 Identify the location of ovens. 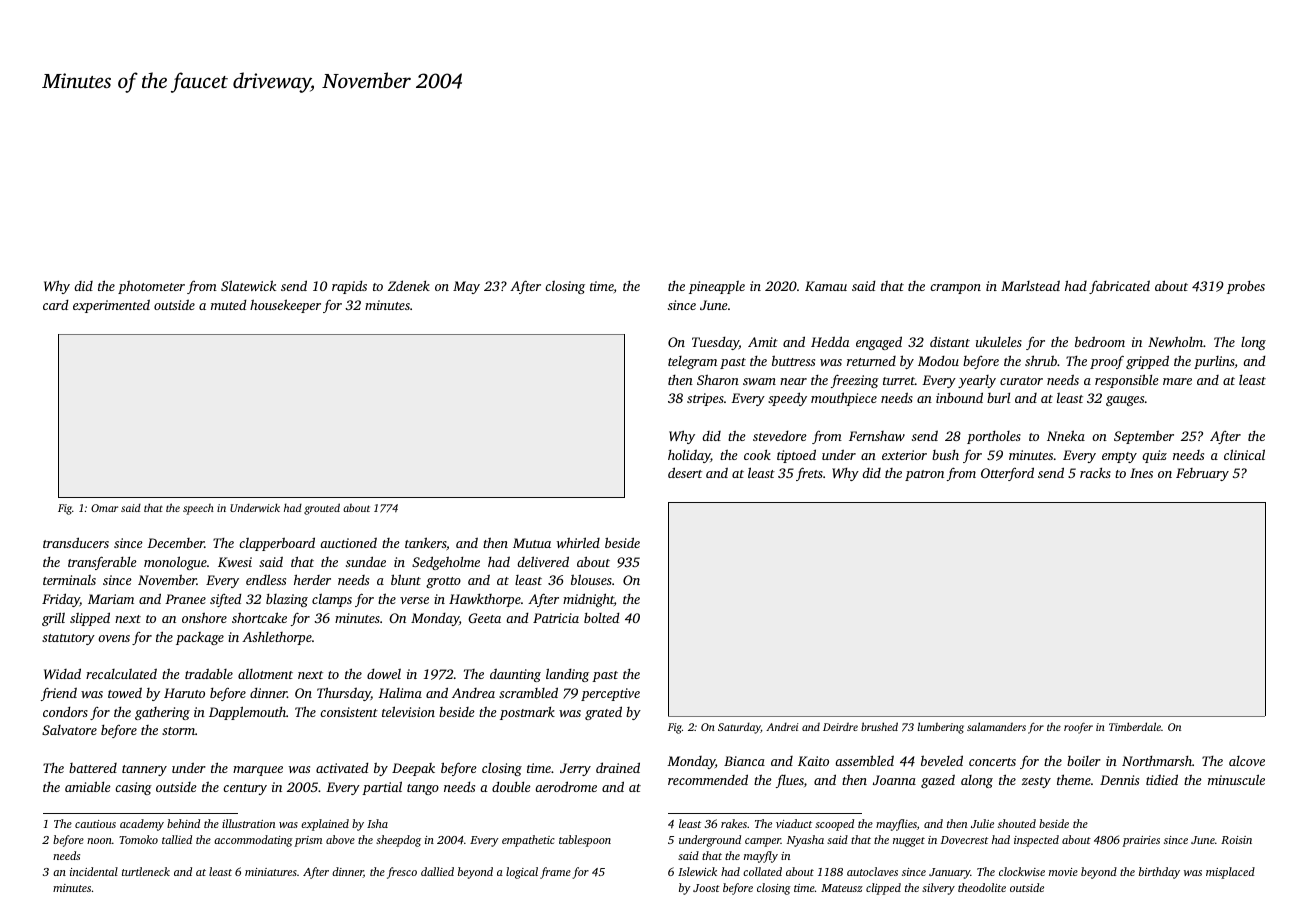
(114, 638).
